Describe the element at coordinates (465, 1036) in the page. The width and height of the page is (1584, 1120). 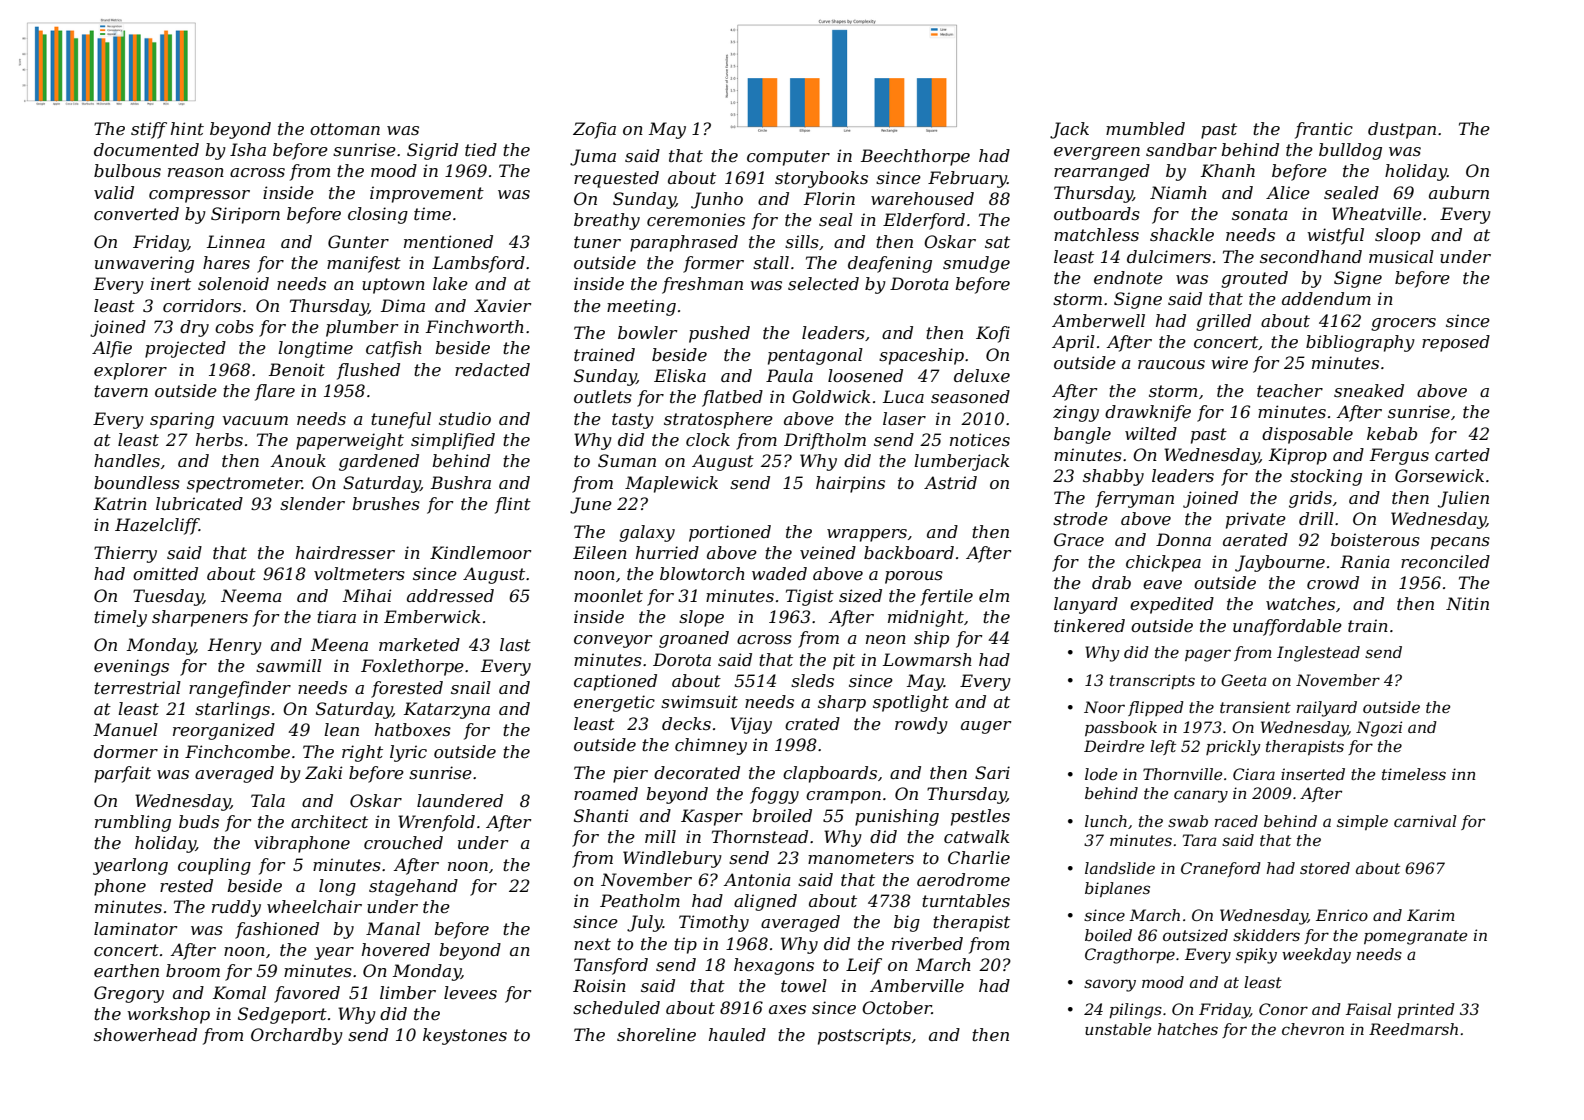
I see `keystones` at that location.
